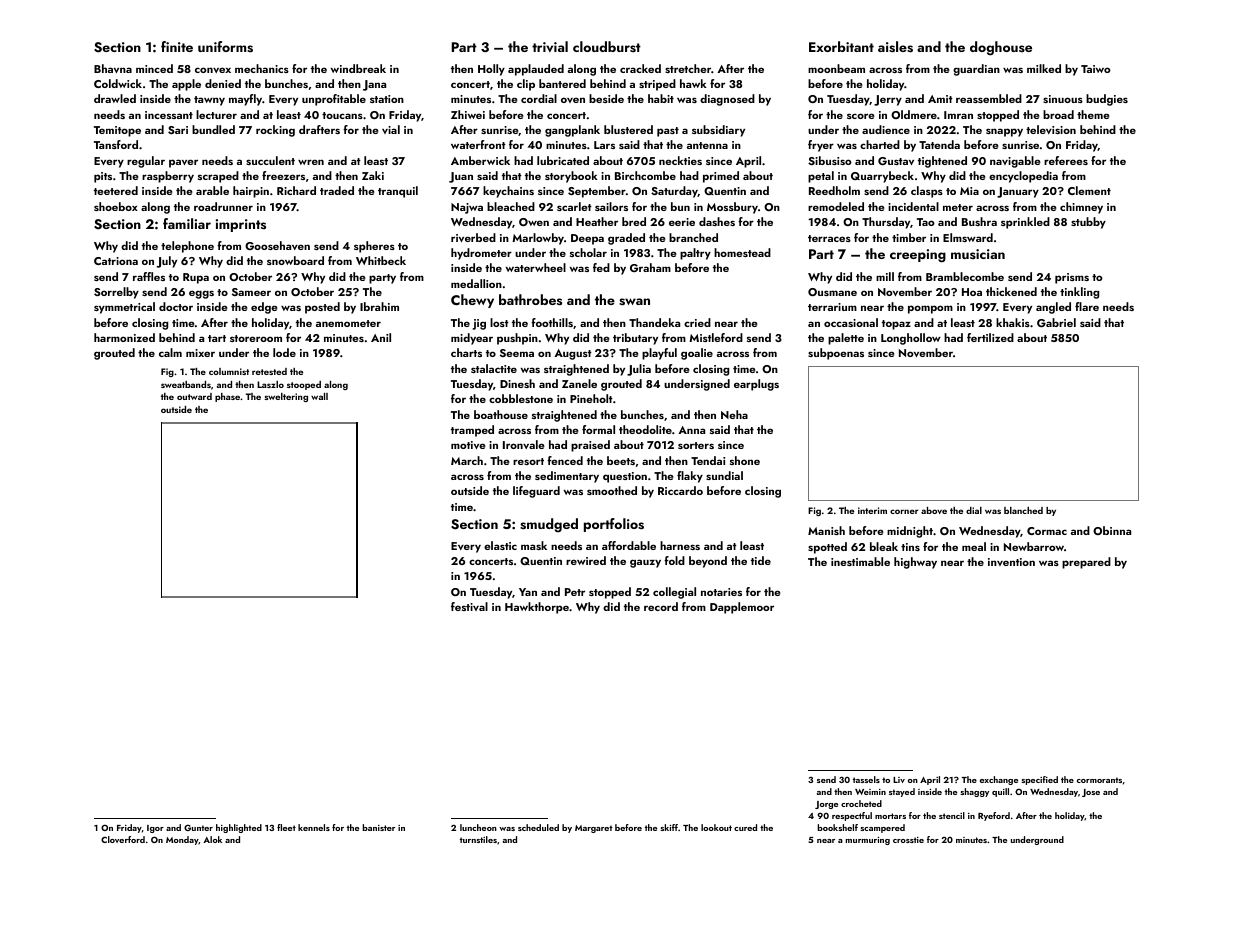 Image resolution: width=1233 pixels, height=952 pixels. I want to click on Jerry, so click(888, 100).
